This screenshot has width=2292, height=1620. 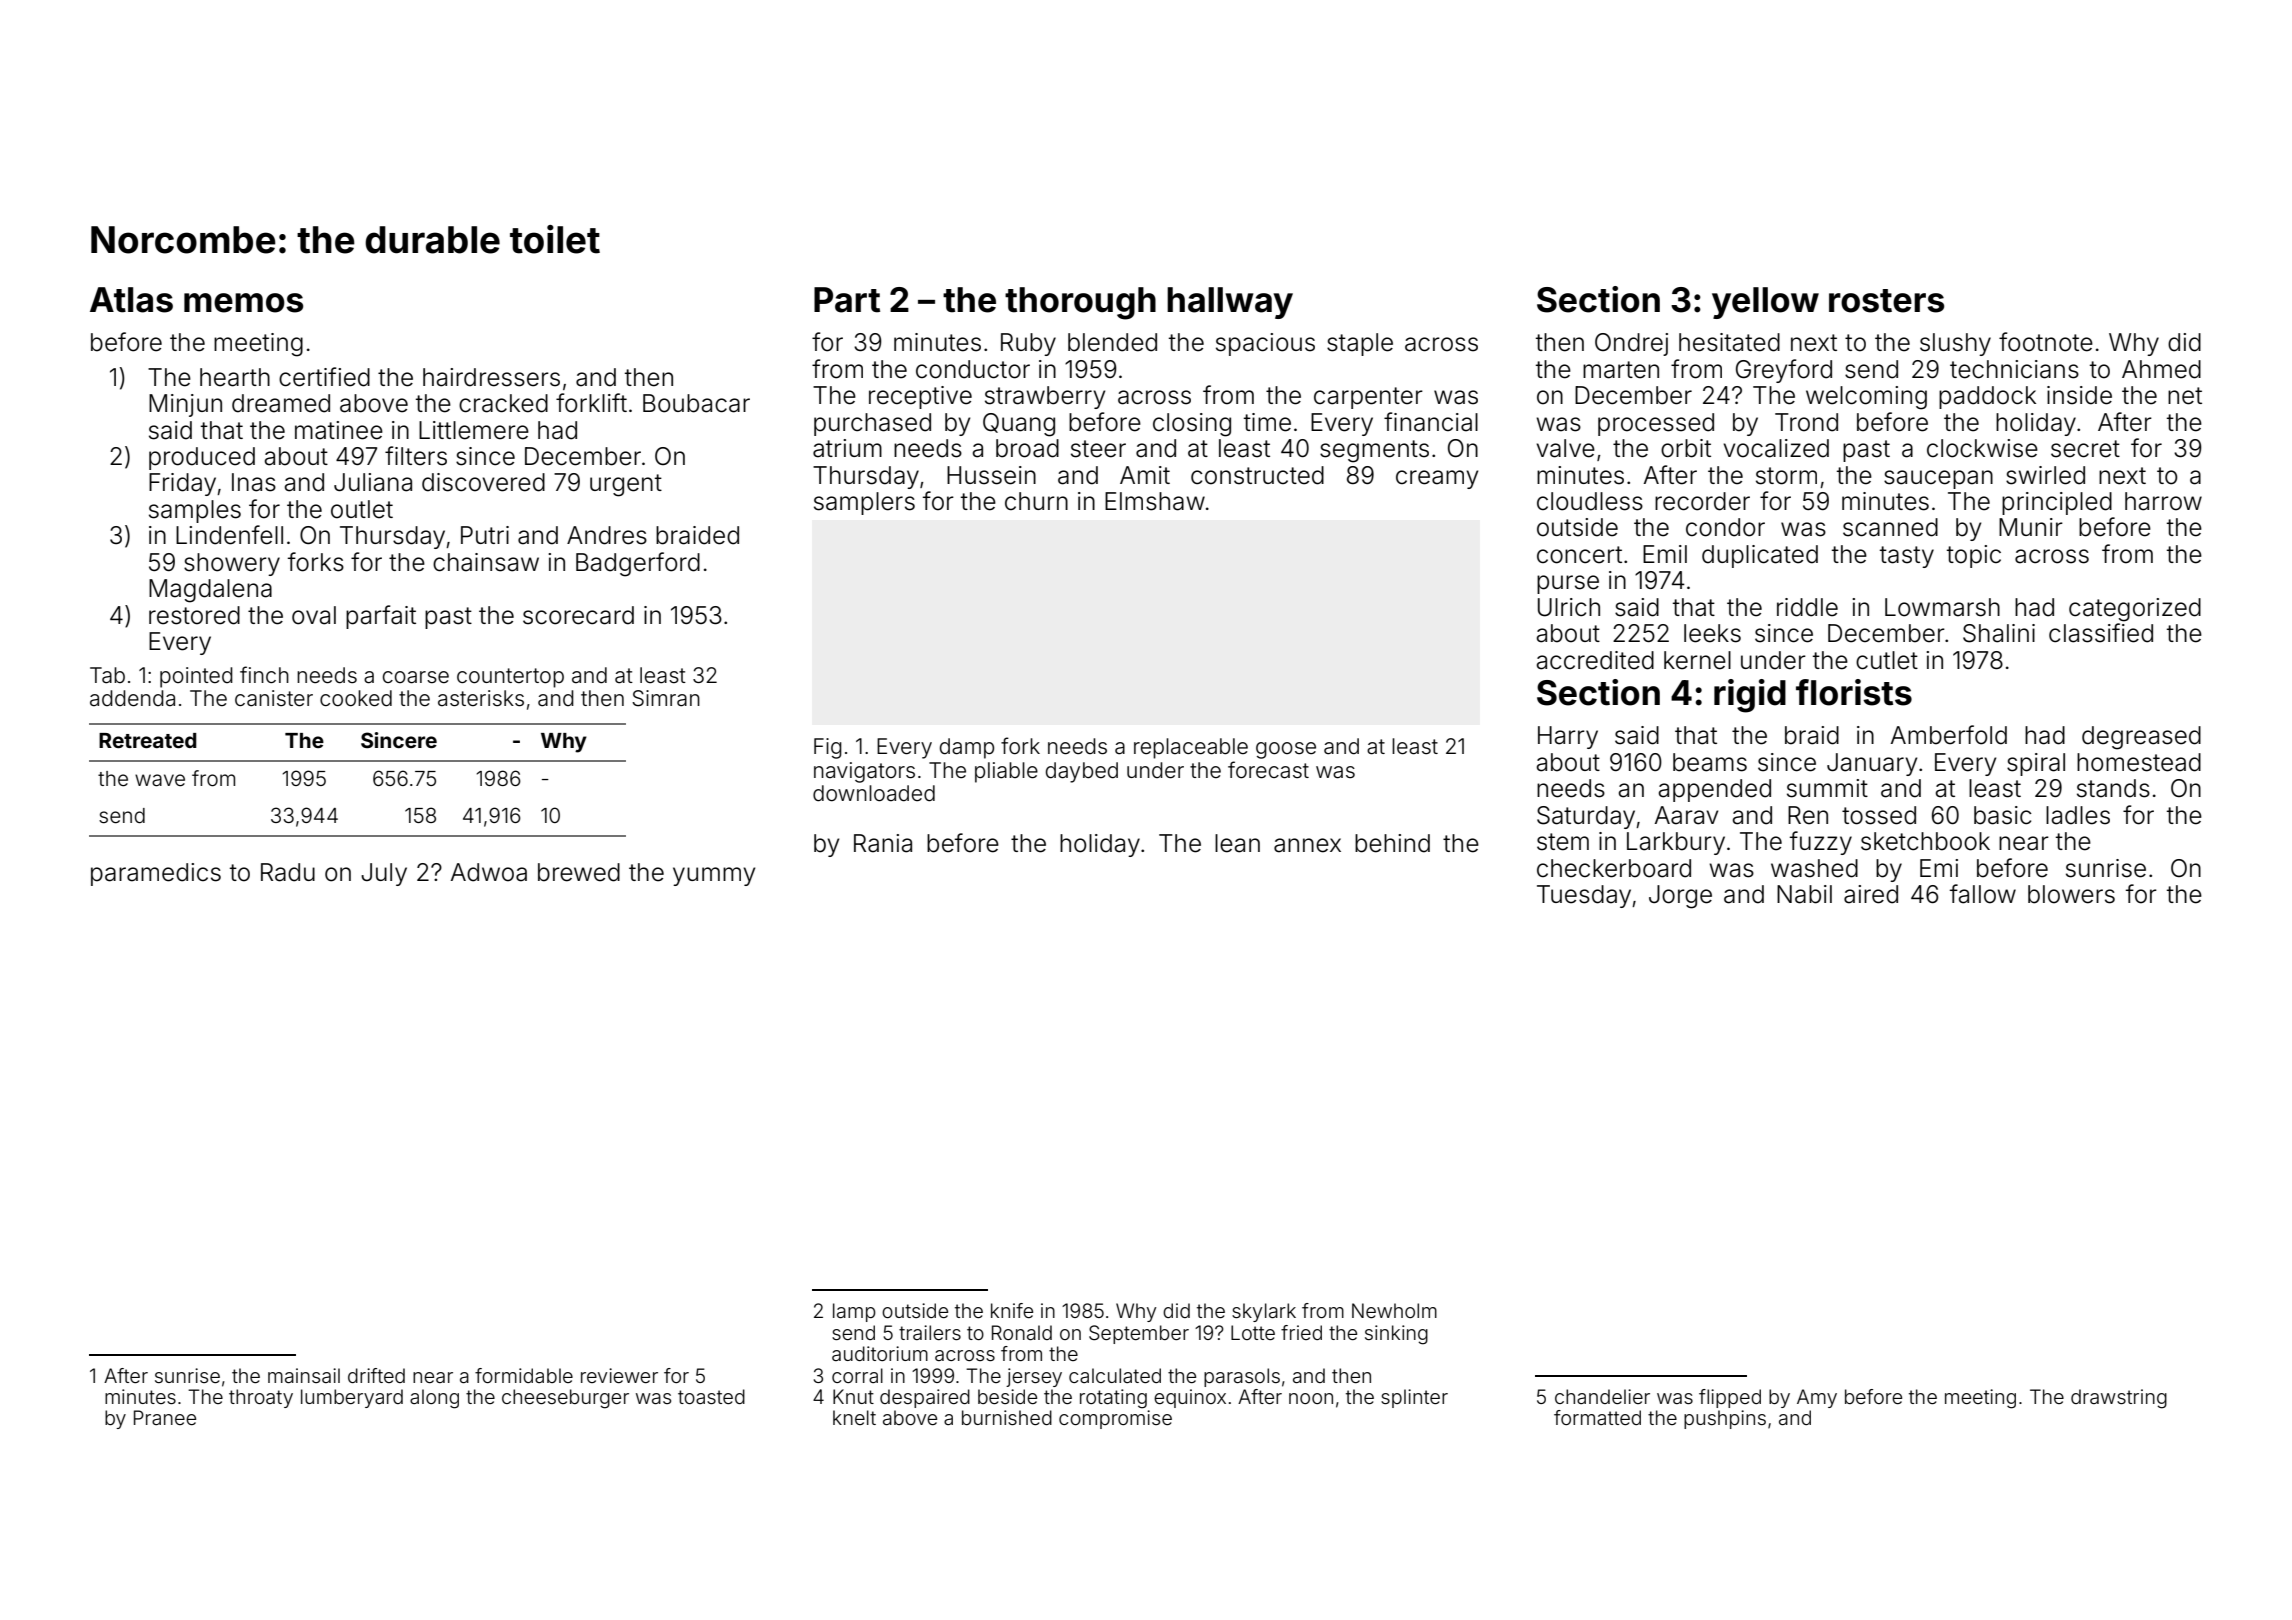 I want to click on yummy, so click(x=714, y=876).
